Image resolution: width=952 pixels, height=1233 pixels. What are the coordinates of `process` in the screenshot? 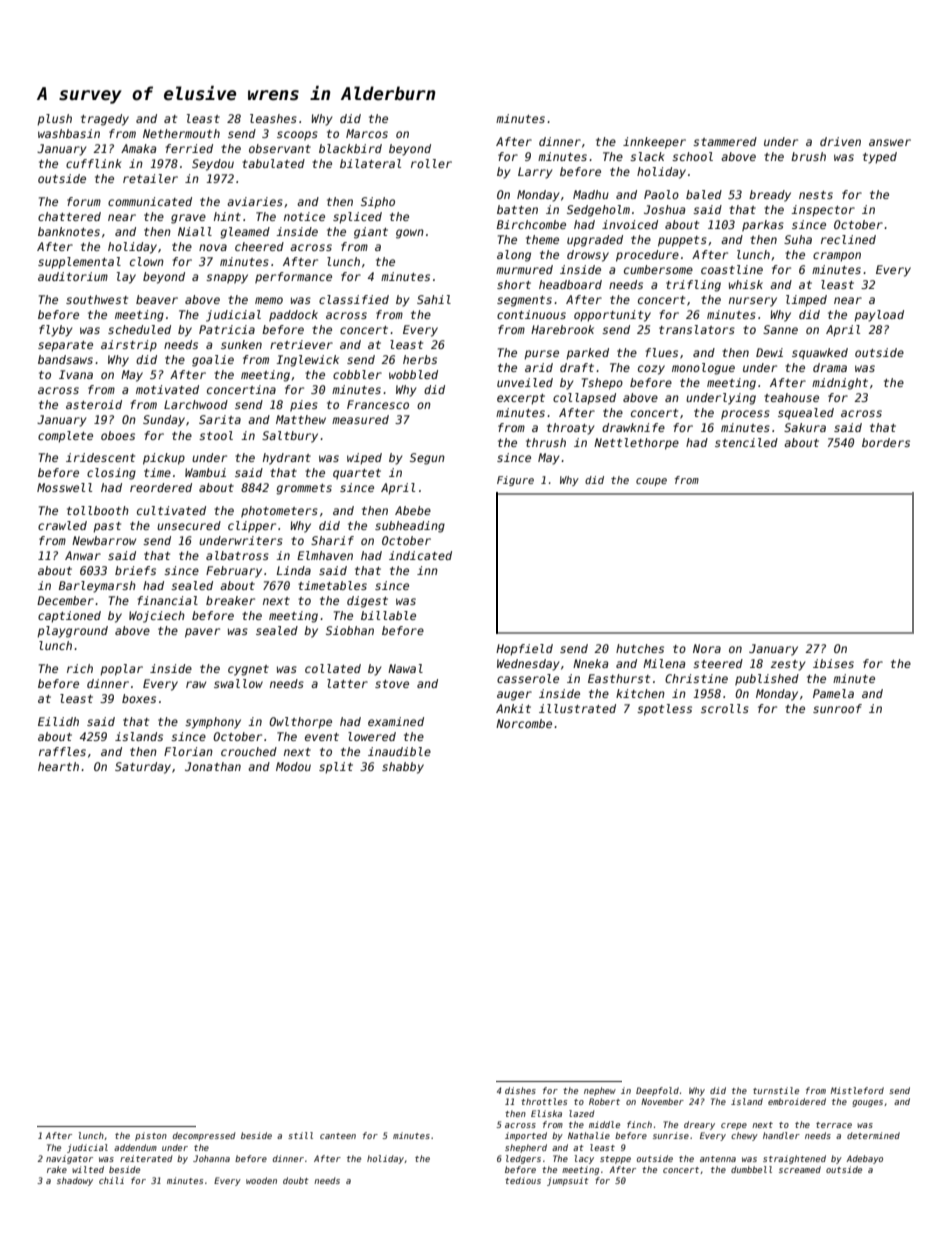 It's located at (745, 415).
